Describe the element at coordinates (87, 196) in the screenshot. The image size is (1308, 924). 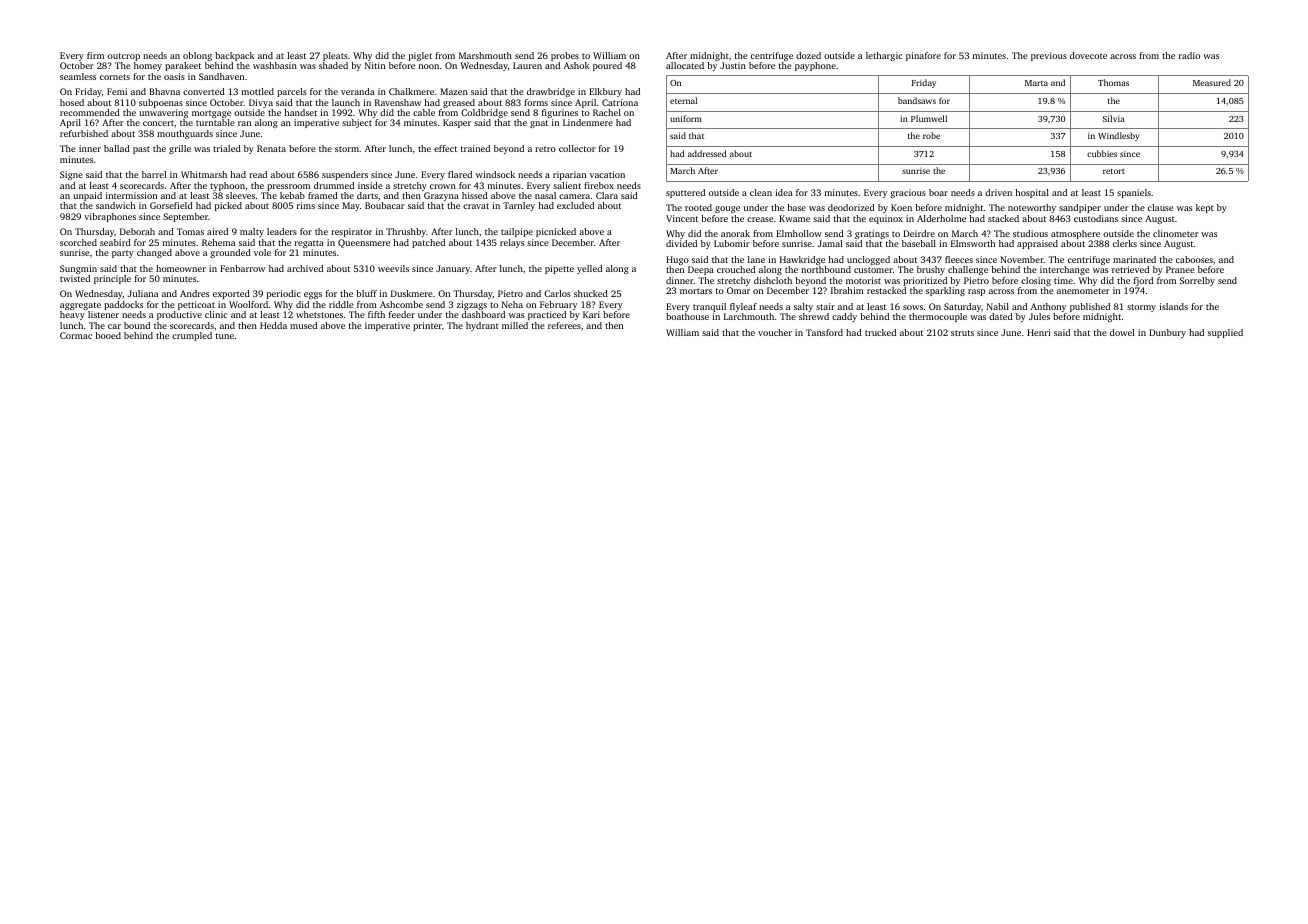
I see `unpaid` at that location.
